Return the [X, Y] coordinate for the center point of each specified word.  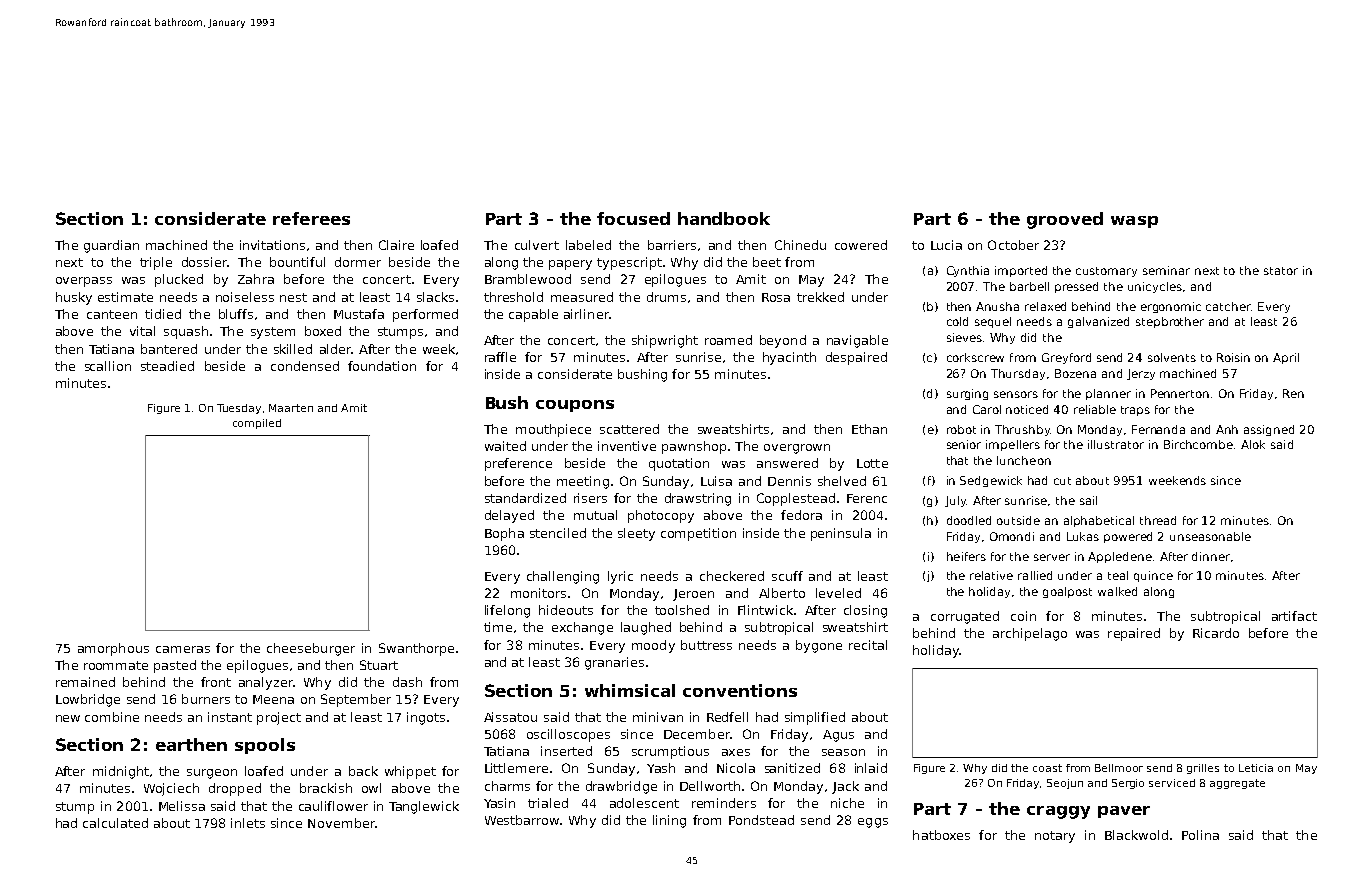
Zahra [256, 279]
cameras [183, 649]
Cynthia [968, 271]
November [341, 823]
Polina [1200, 835]
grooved [1065, 220]
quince [1153, 576]
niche [847, 803]
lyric [620, 577]
